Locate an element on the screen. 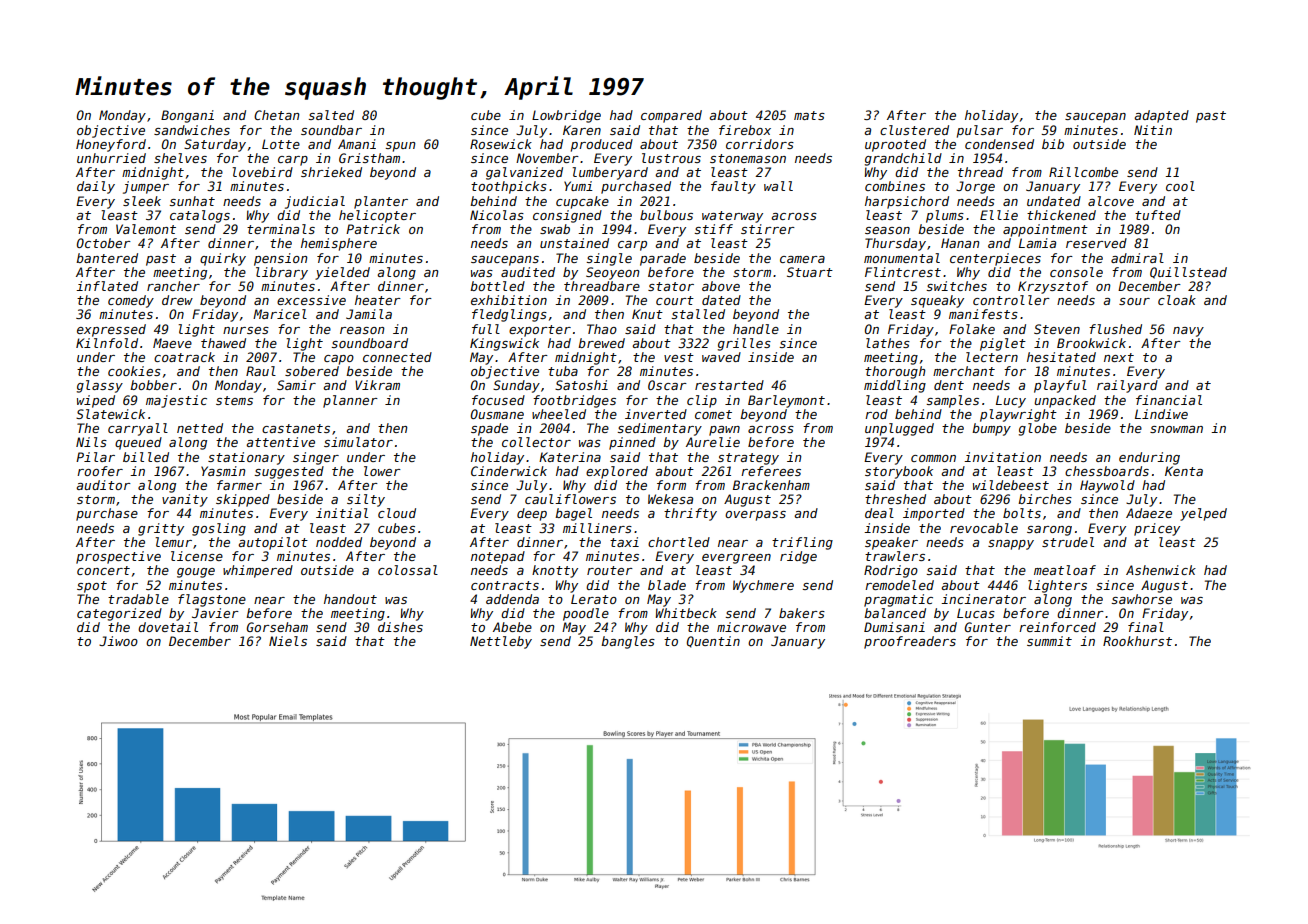 The height and width of the screenshot is (924, 1308). cloud is located at coordinates (397, 513).
